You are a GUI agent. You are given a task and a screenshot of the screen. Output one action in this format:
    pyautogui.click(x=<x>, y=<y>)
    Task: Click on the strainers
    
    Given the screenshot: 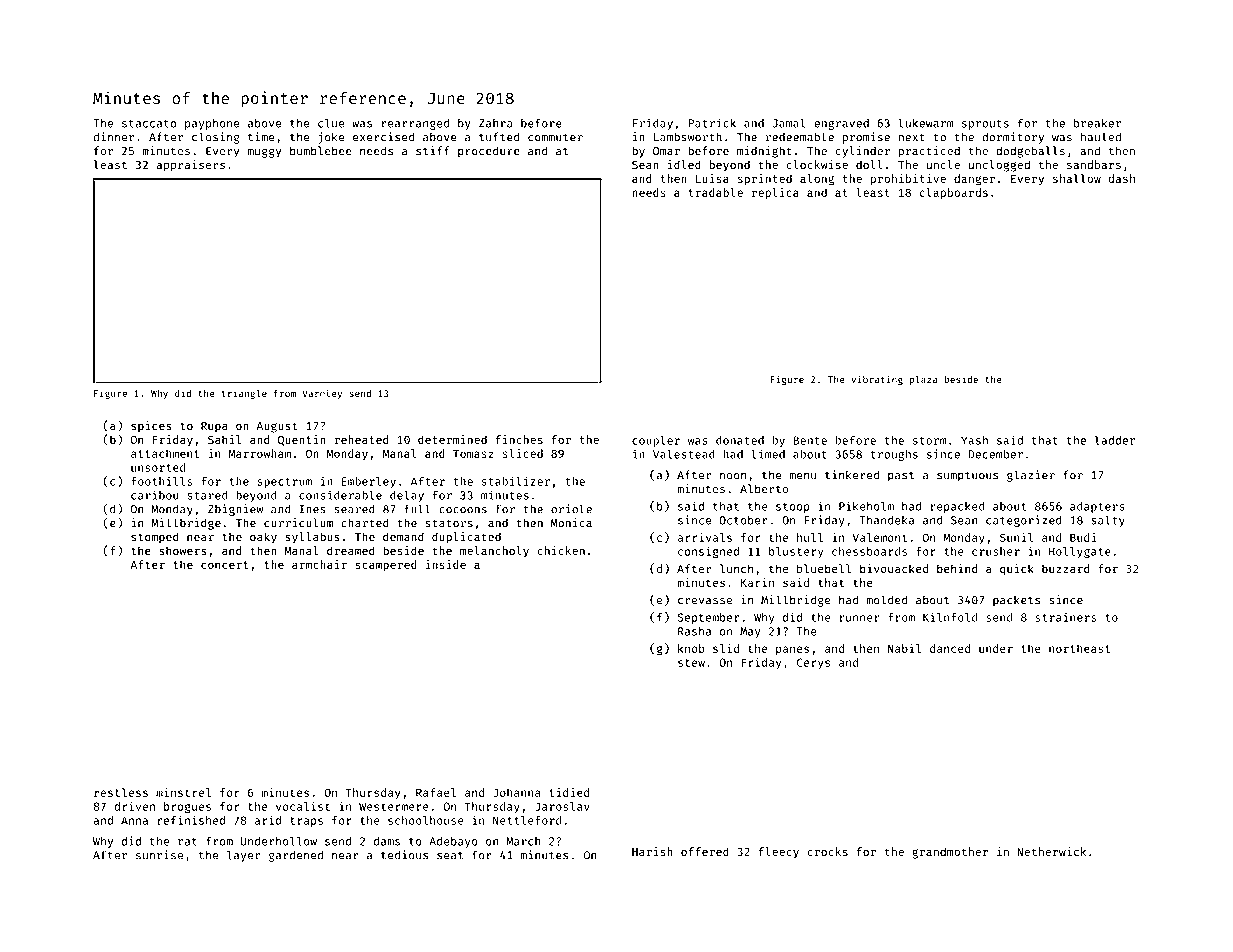 What is the action you would take?
    pyautogui.click(x=1065, y=617)
